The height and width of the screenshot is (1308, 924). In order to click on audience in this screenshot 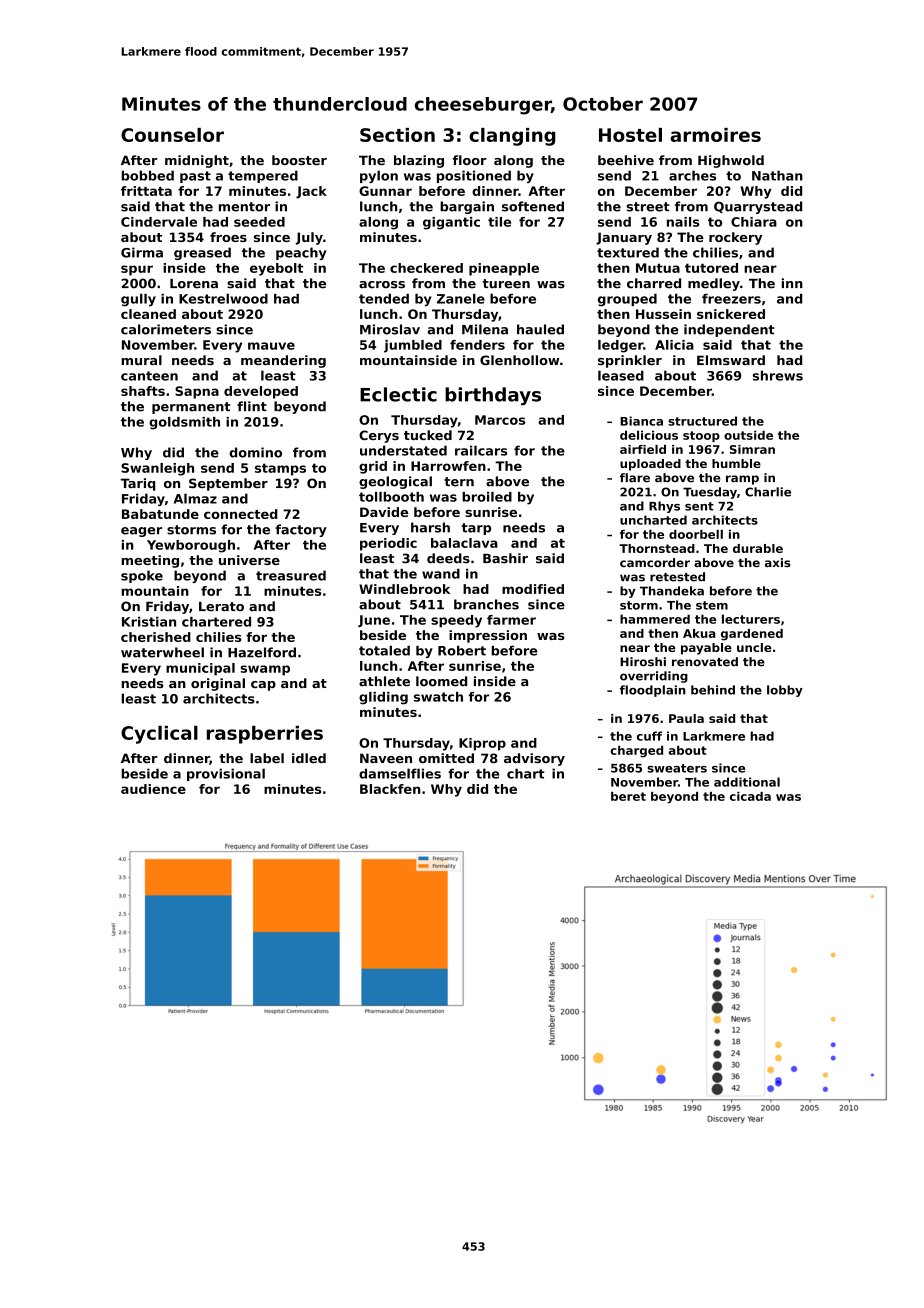, I will do `click(153, 789)`.
